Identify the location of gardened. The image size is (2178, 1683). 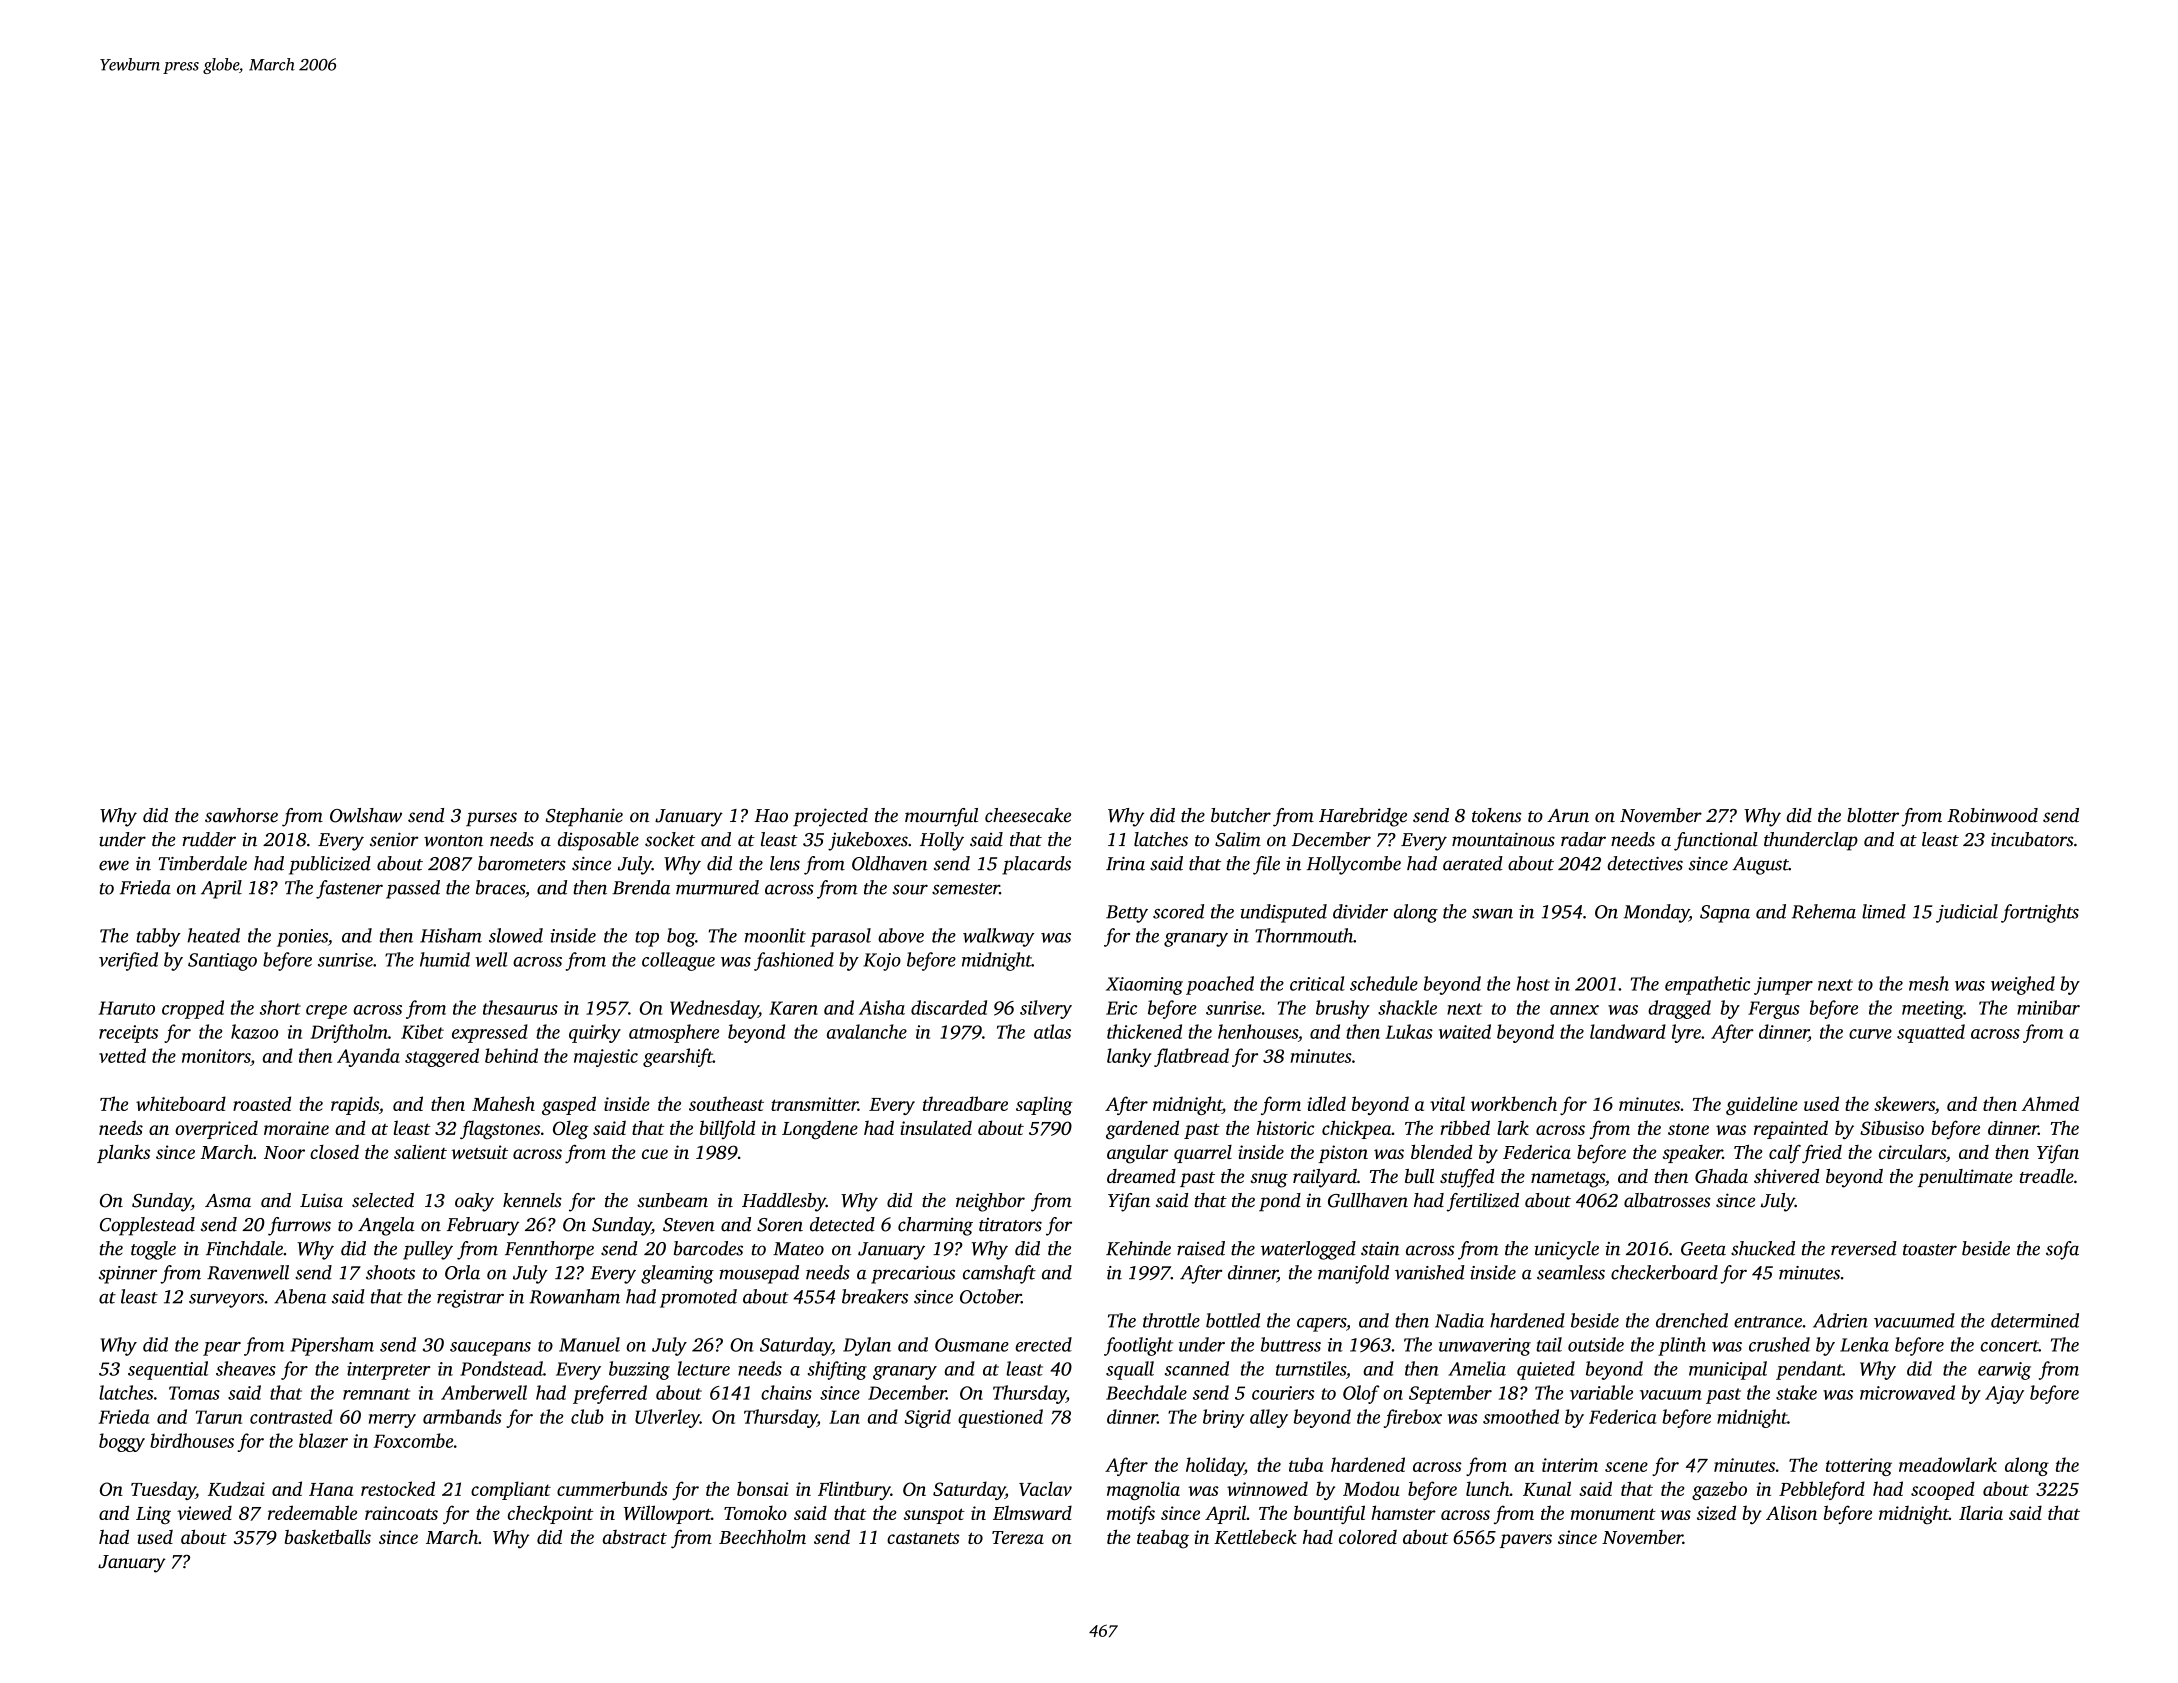
(1142, 1130).
